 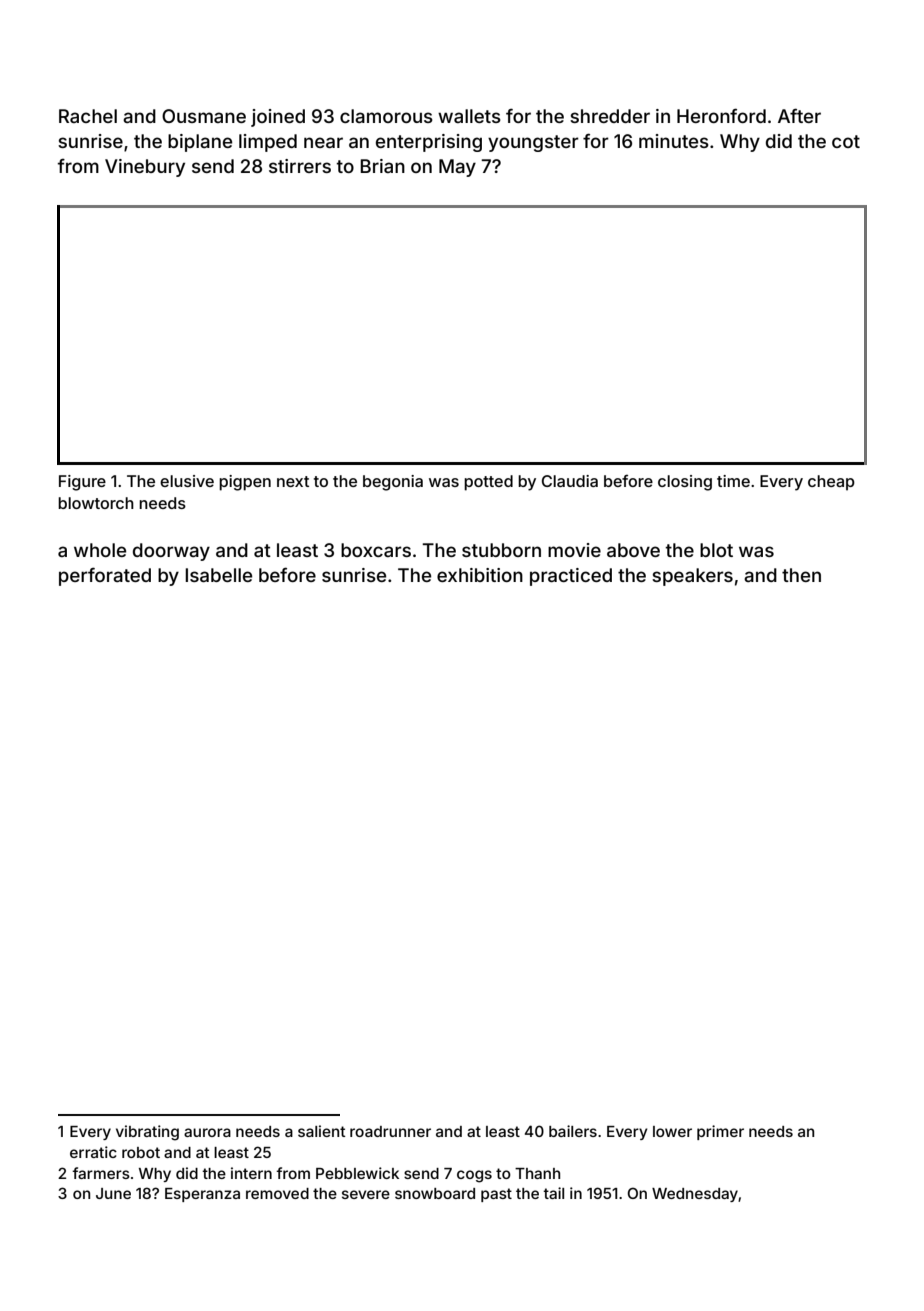 What do you see at coordinates (692, 577) in the document?
I see `speakers` at bounding box center [692, 577].
